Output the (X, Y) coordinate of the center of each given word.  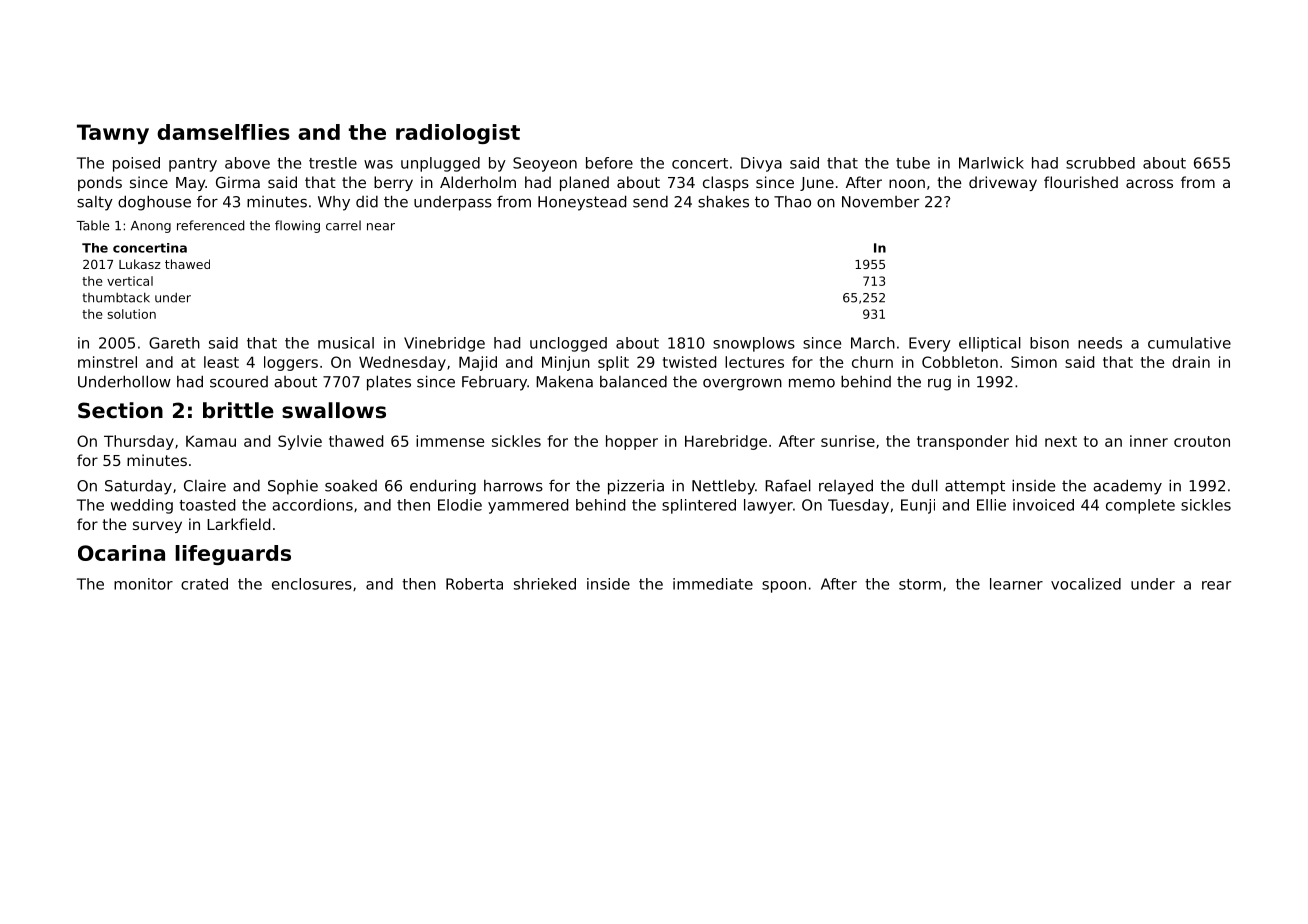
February (494, 383)
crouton (1202, 441)
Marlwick (991, 163)
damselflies (223, 132)
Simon (1034, 362)
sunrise (848, 441)
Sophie (293, 487)
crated (204, 584)
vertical (130, 281)
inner (1149, 441)
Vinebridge (444, 344)
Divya (761, 164)
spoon (784, 587)
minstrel (107, 362)
